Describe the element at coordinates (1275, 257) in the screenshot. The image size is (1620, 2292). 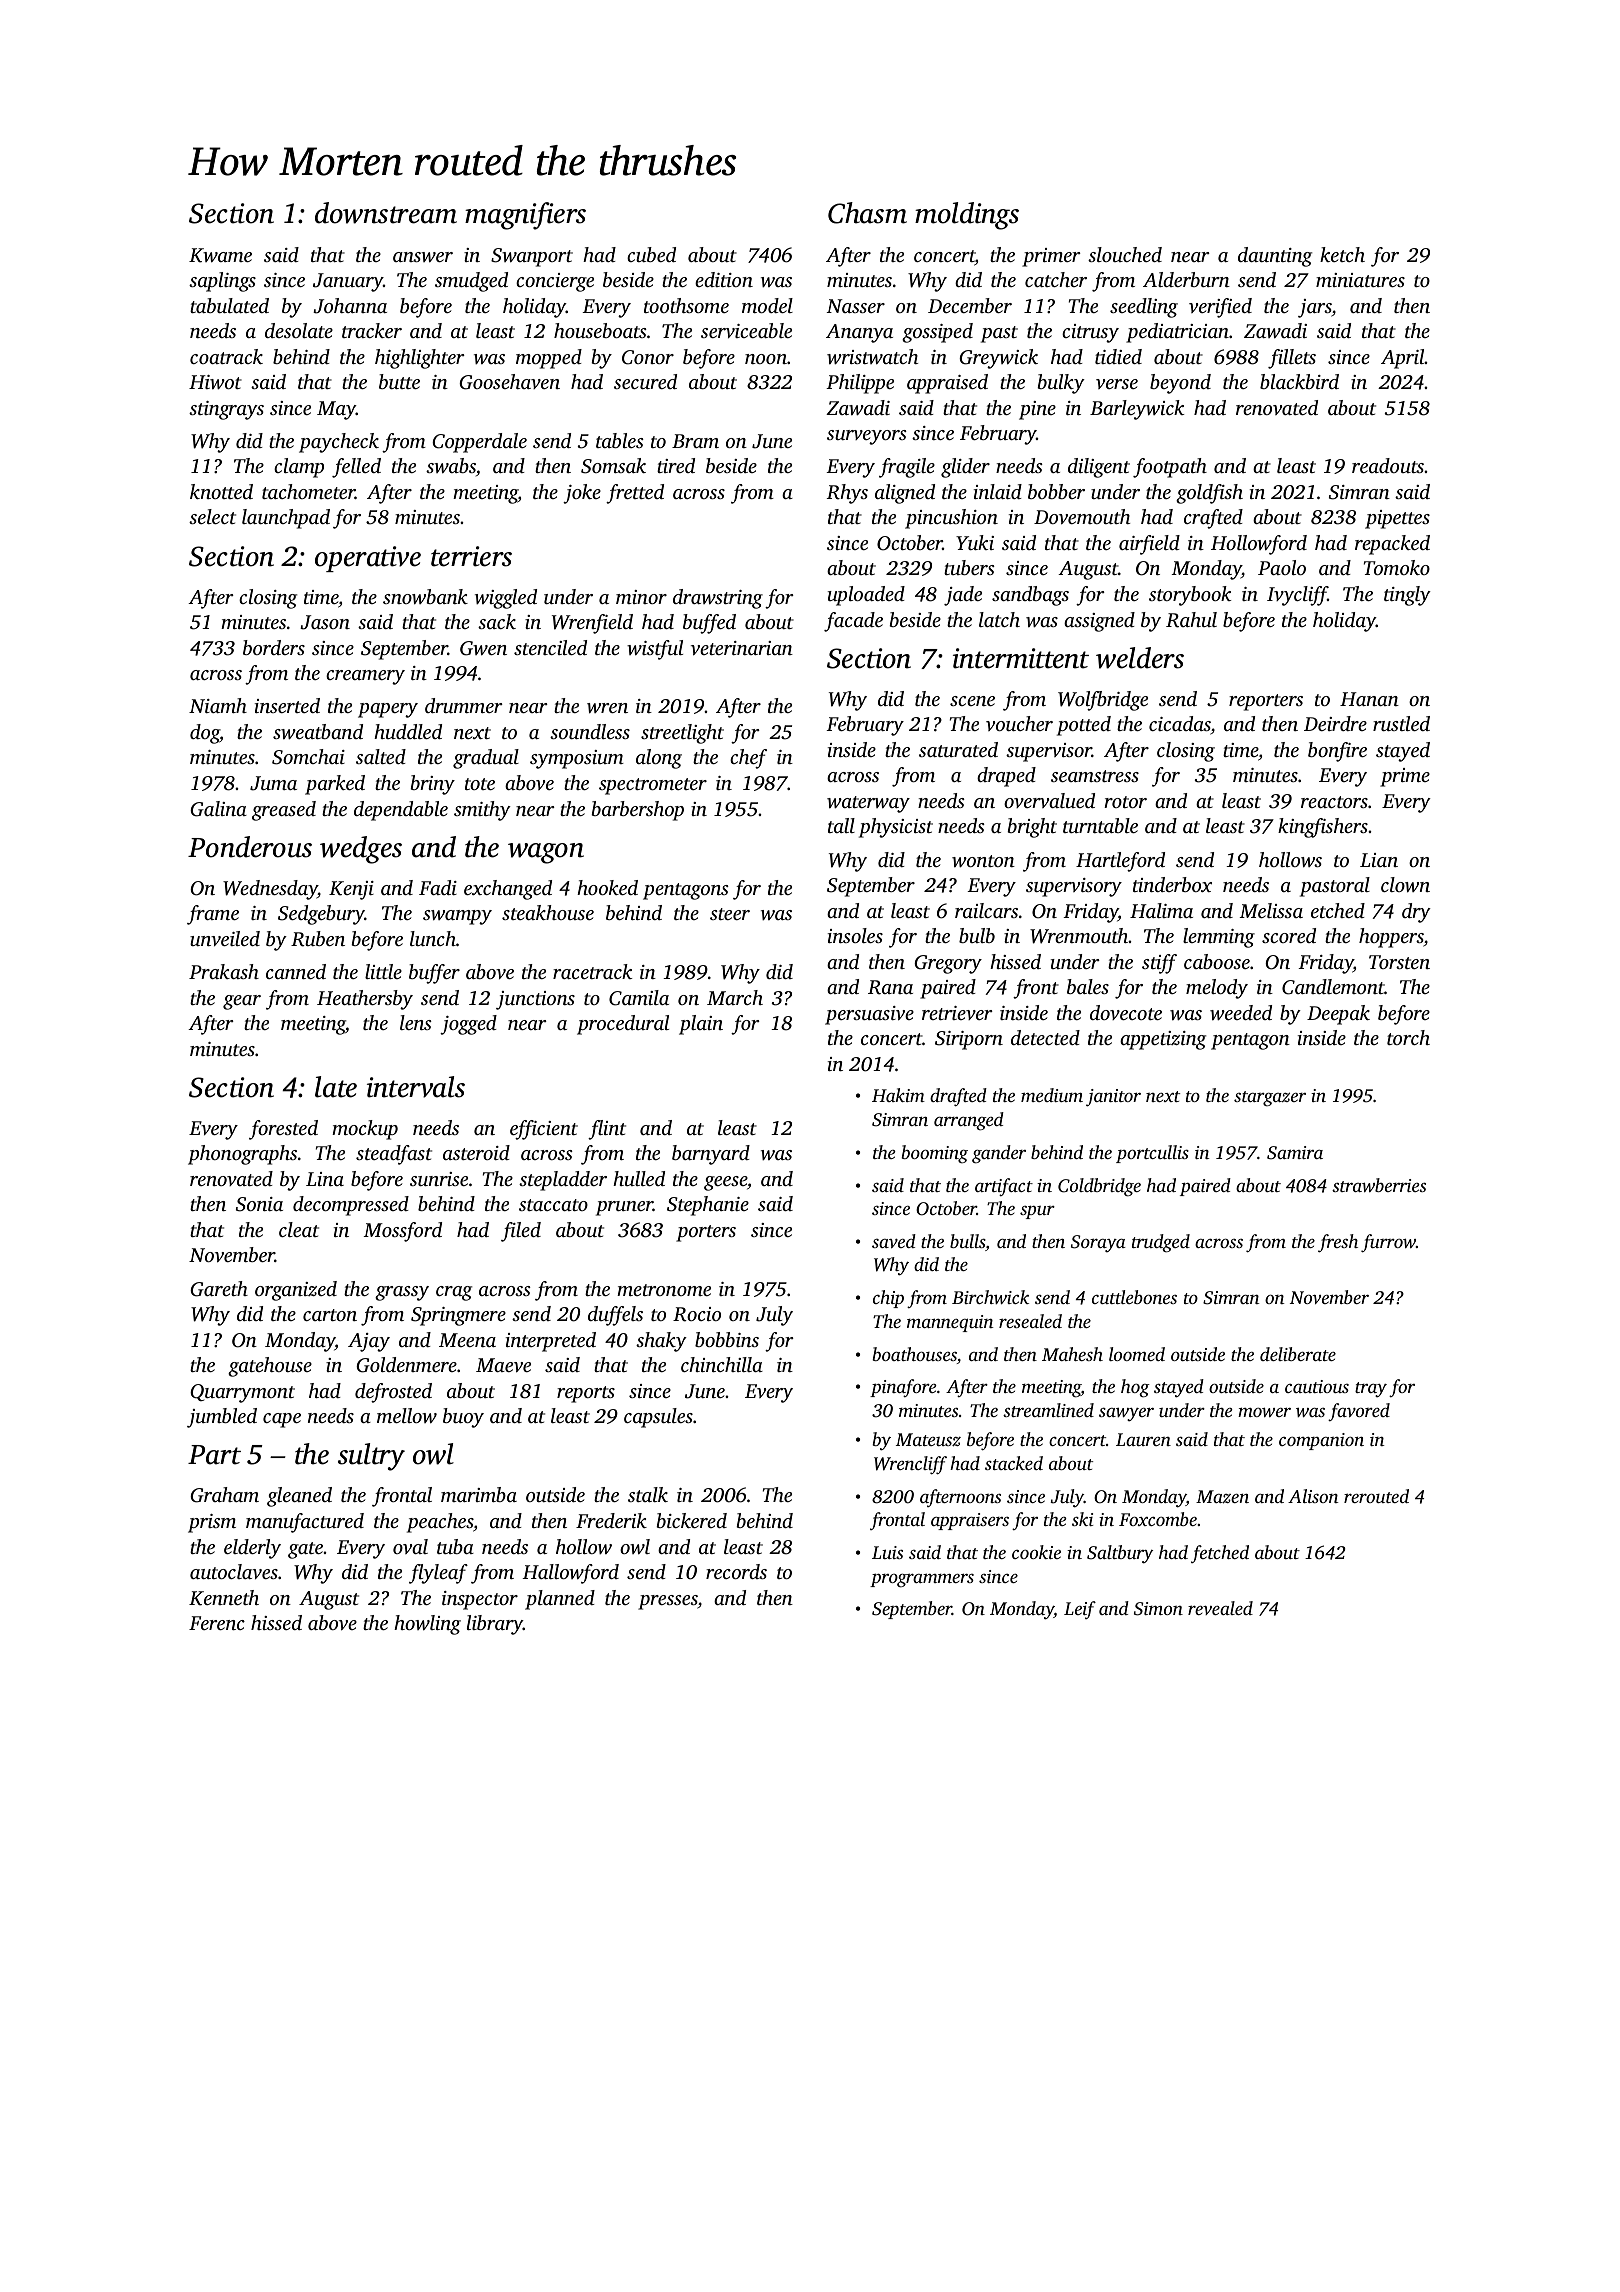
I see `daunting` at that location.
